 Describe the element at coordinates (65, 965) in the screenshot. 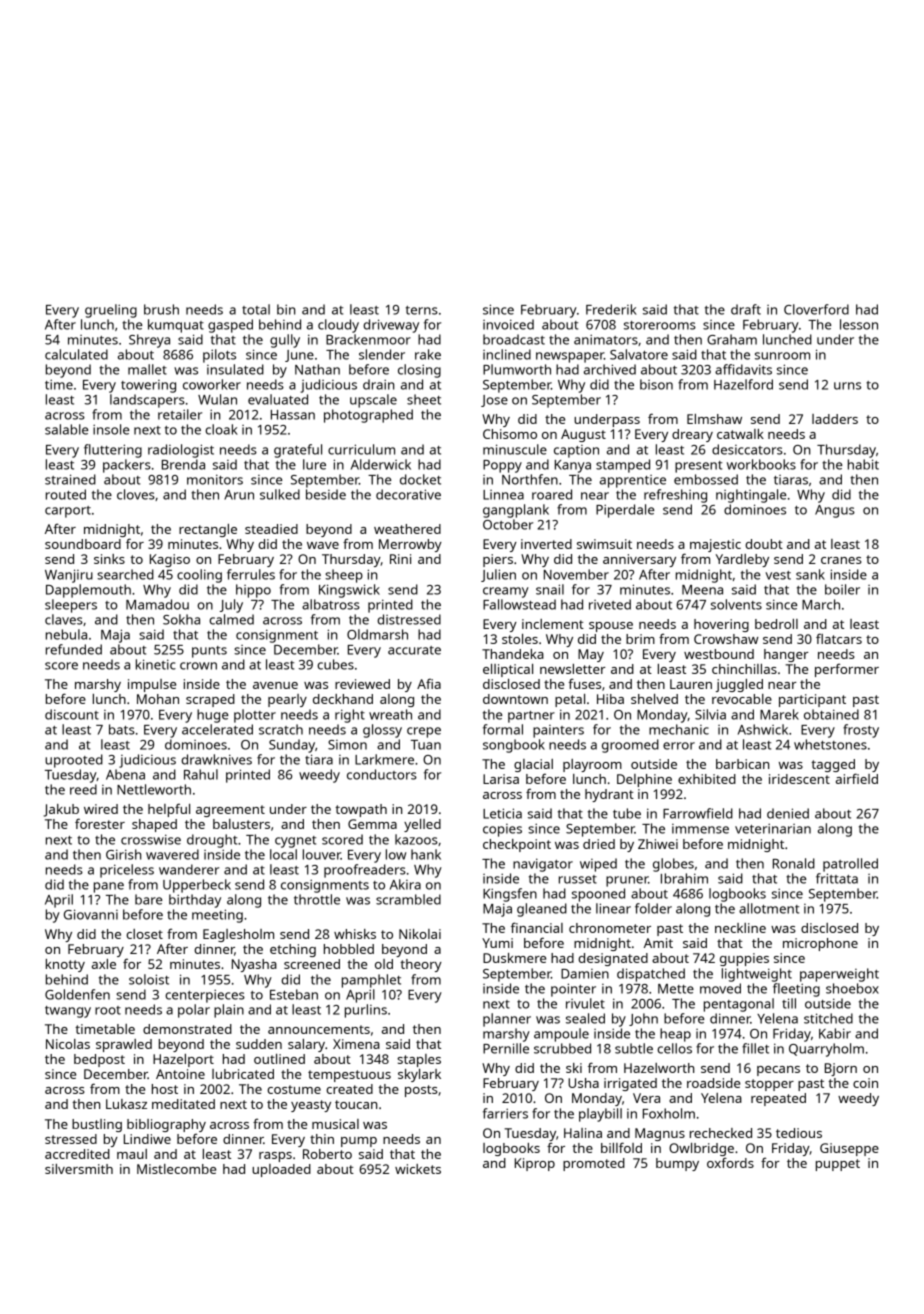

I see `knotty` at that location.
